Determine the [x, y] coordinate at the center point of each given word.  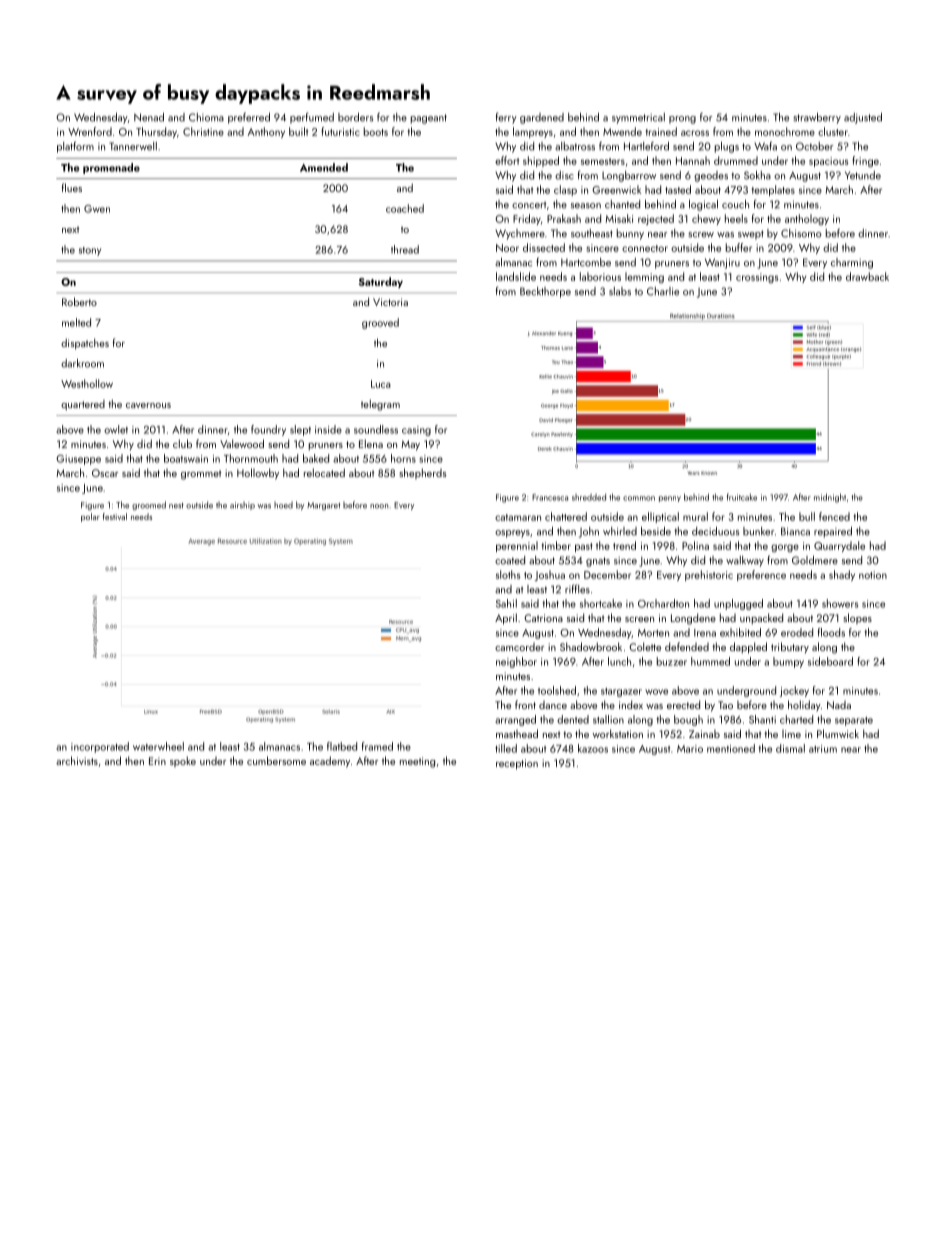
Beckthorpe [545, 292]
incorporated [100, 747]
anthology [807, 219]
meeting [417, 762]
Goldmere [815, 560]
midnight [830, 498]
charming [852, 263]
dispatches [85, 344]
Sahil [506, 603]
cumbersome [276, 760]
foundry [268, 430]
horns [403, 458]
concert [529, 205]
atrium [823, 749]
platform [75, 147]
